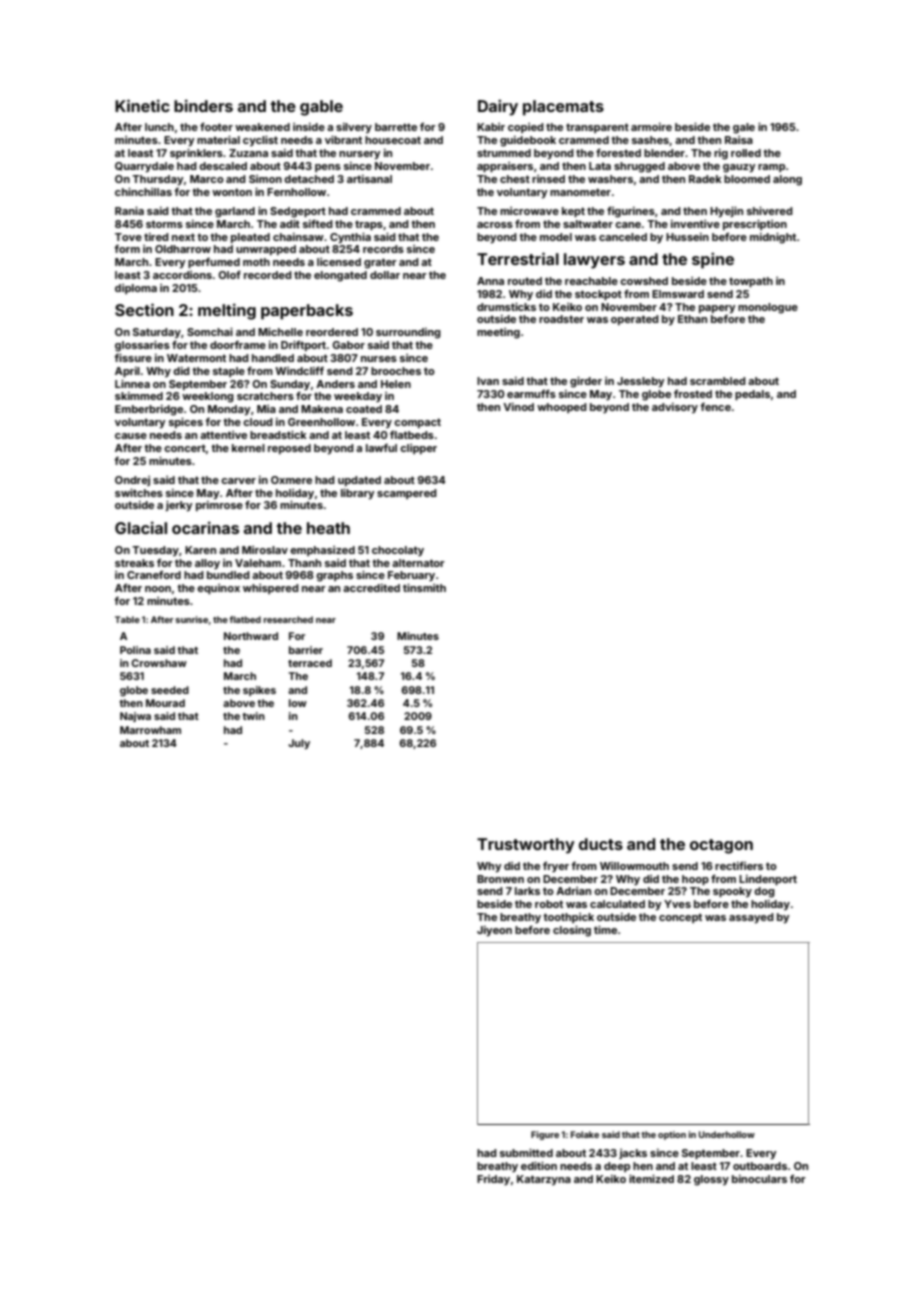  I want to click on chainsaw, so click(298, 237).
